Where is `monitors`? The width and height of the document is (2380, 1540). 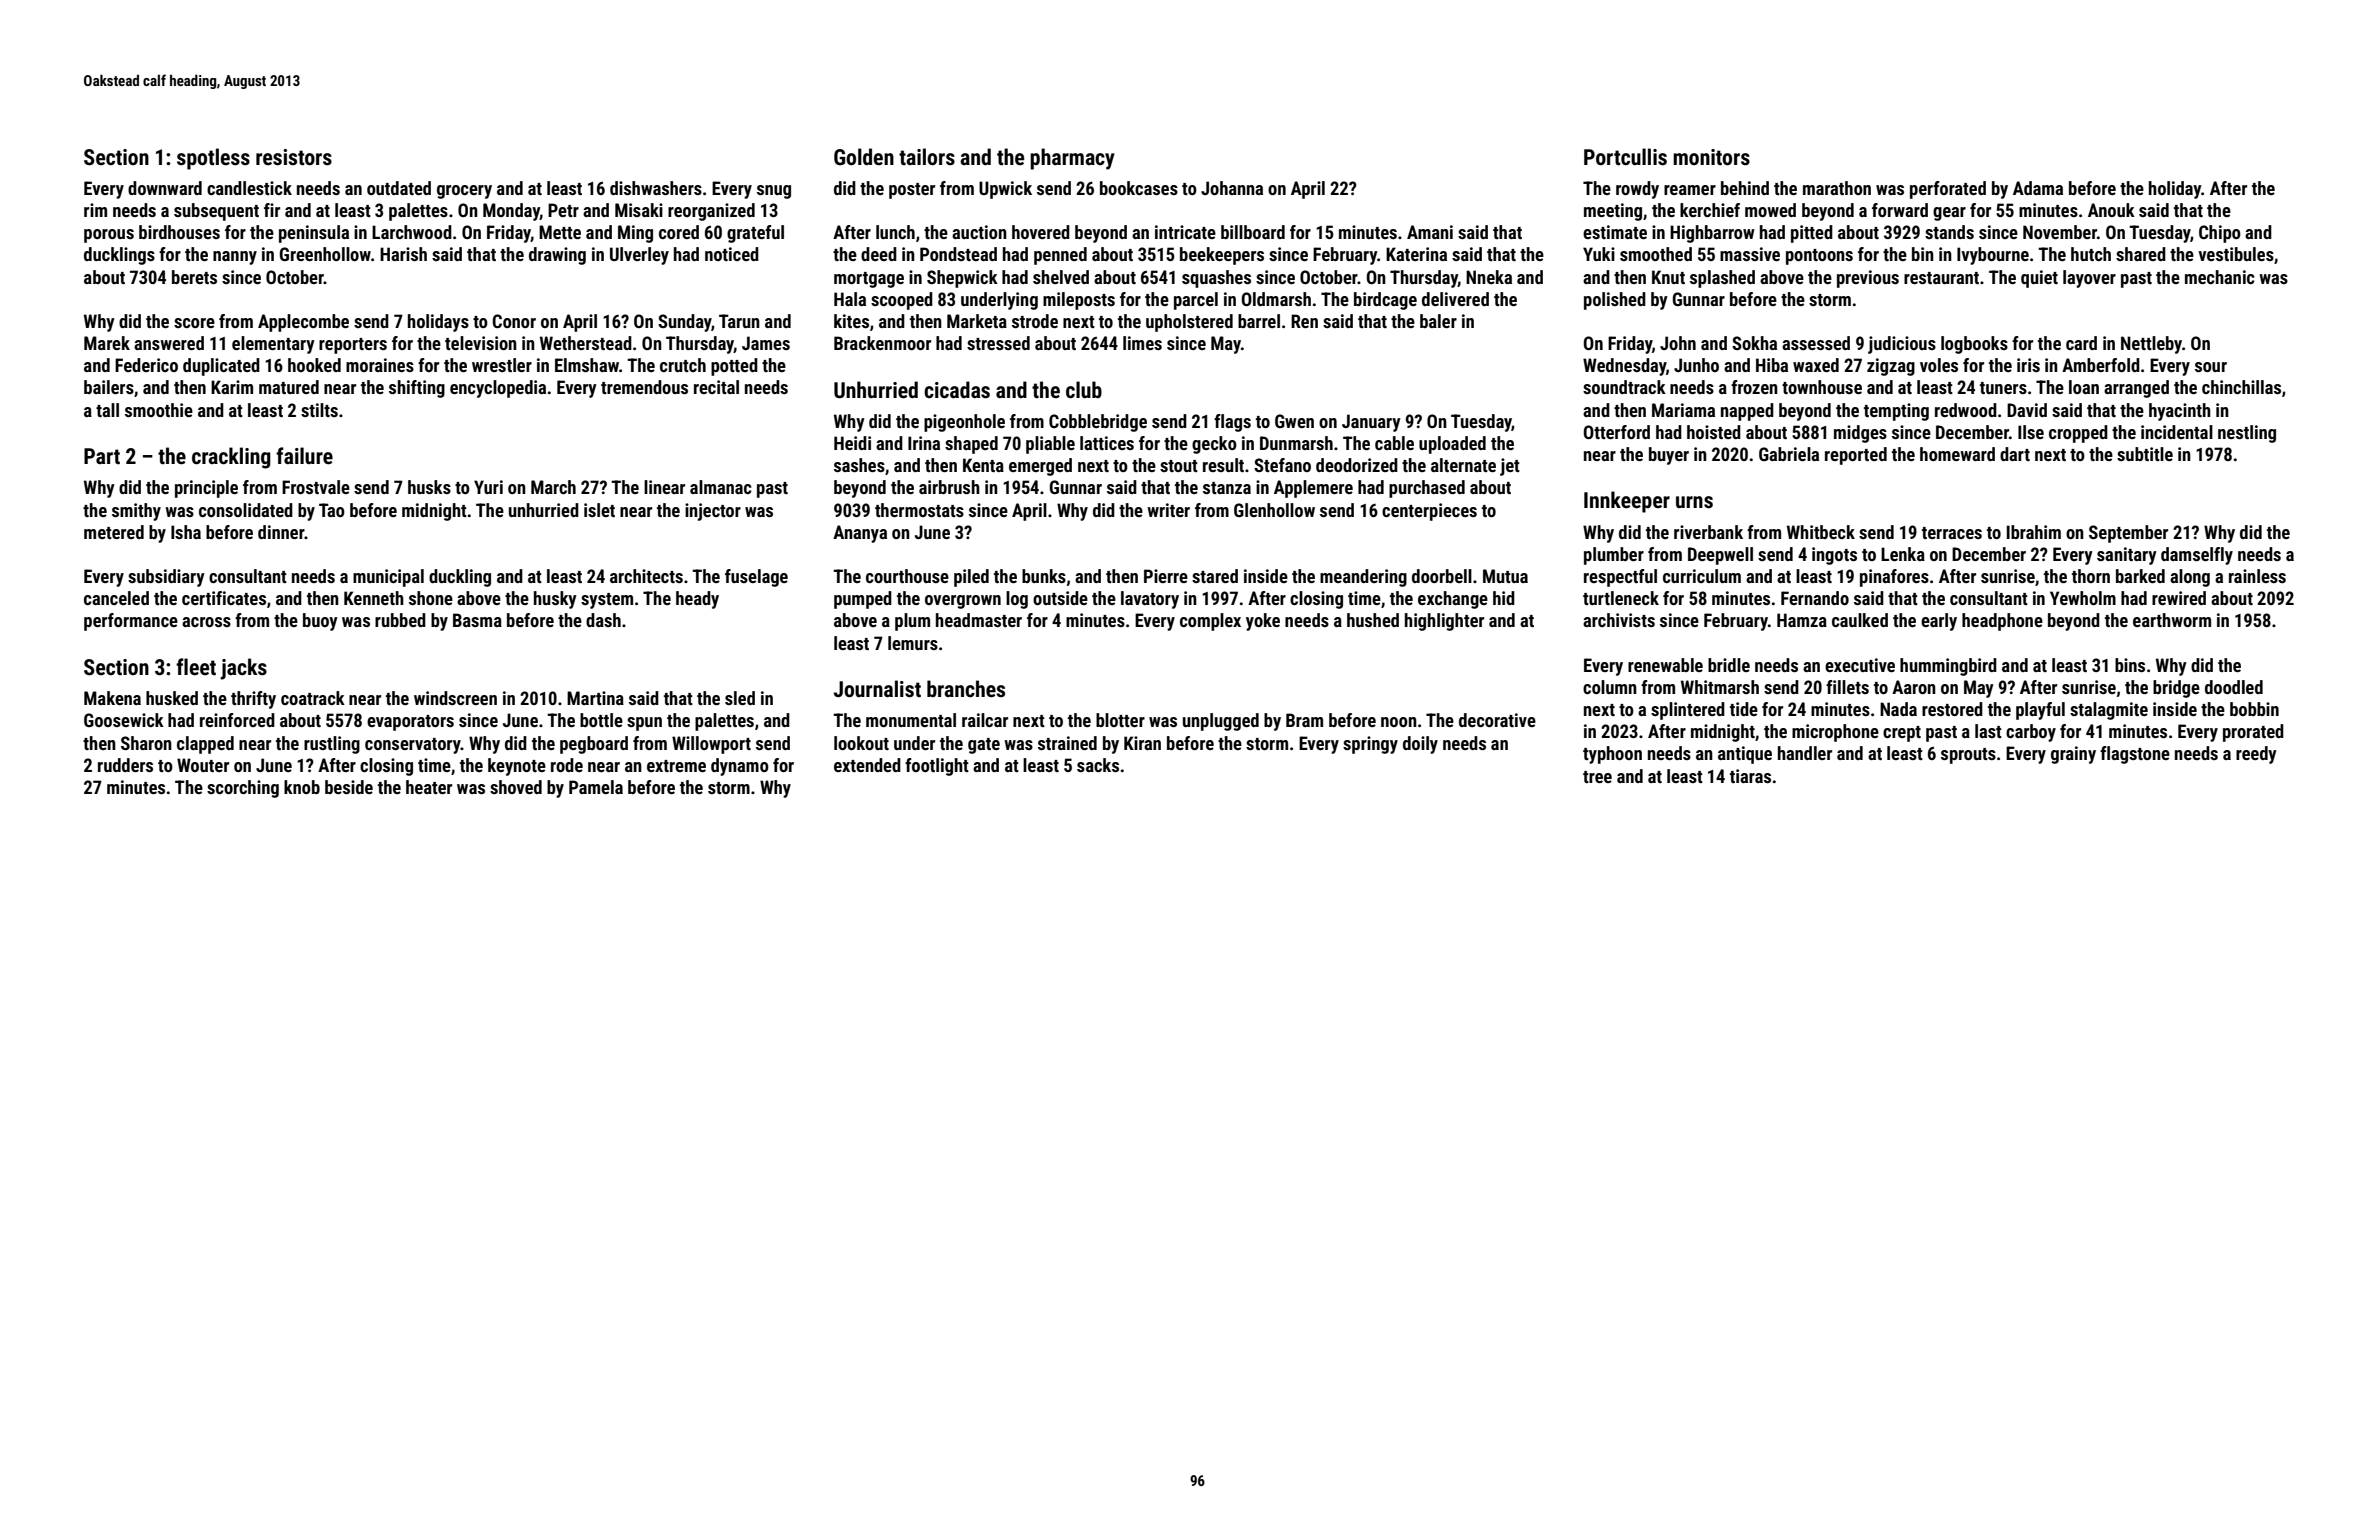
monitors is located at coordinates (1711, 157).
